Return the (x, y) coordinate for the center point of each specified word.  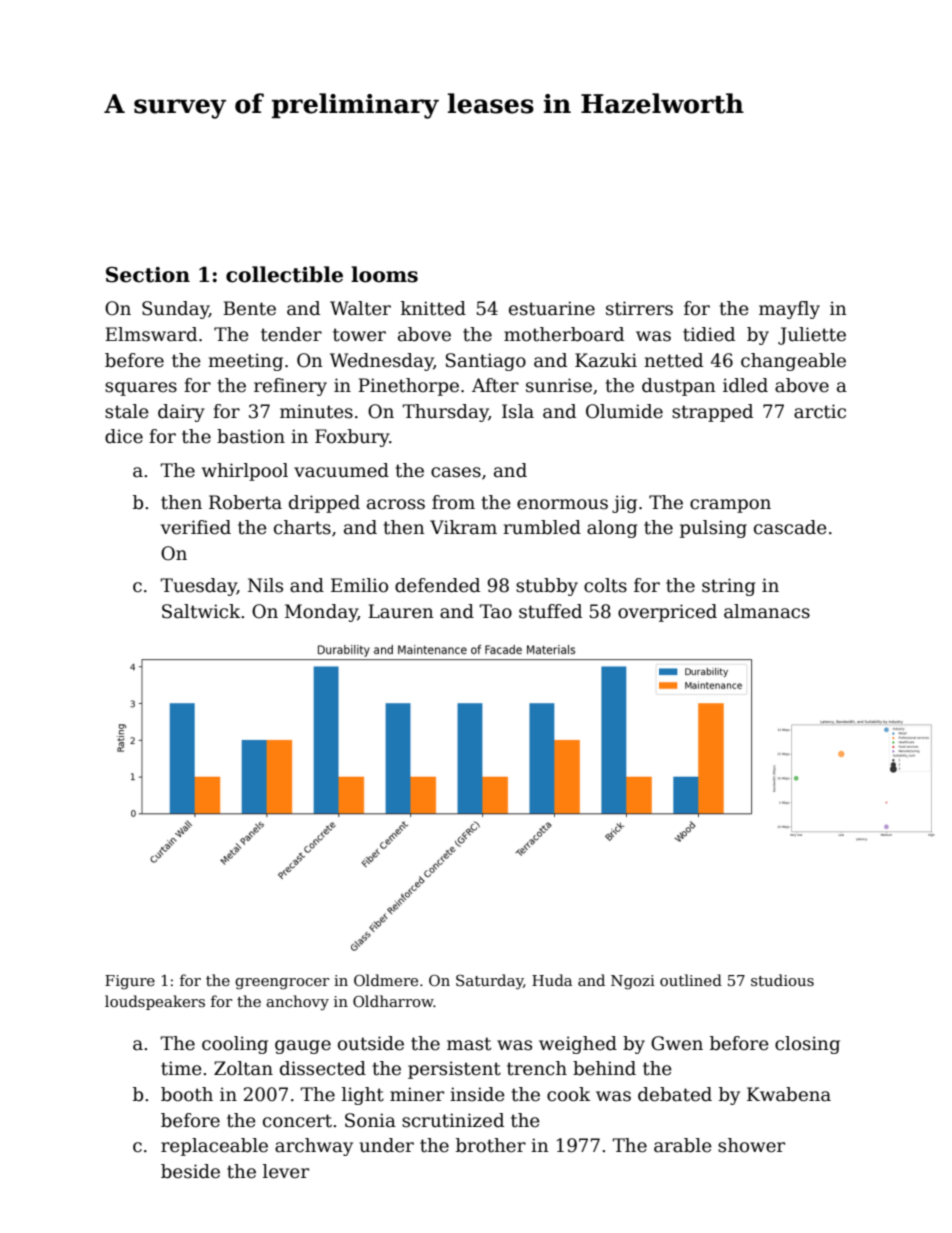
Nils (265, 585)
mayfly (789, 310)
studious (782, 980)
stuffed (550, 611)
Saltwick (201, 611)
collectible (284, 274)
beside (190, 1171)
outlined (691, 980)
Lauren (401, 611)
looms (384, 274)
